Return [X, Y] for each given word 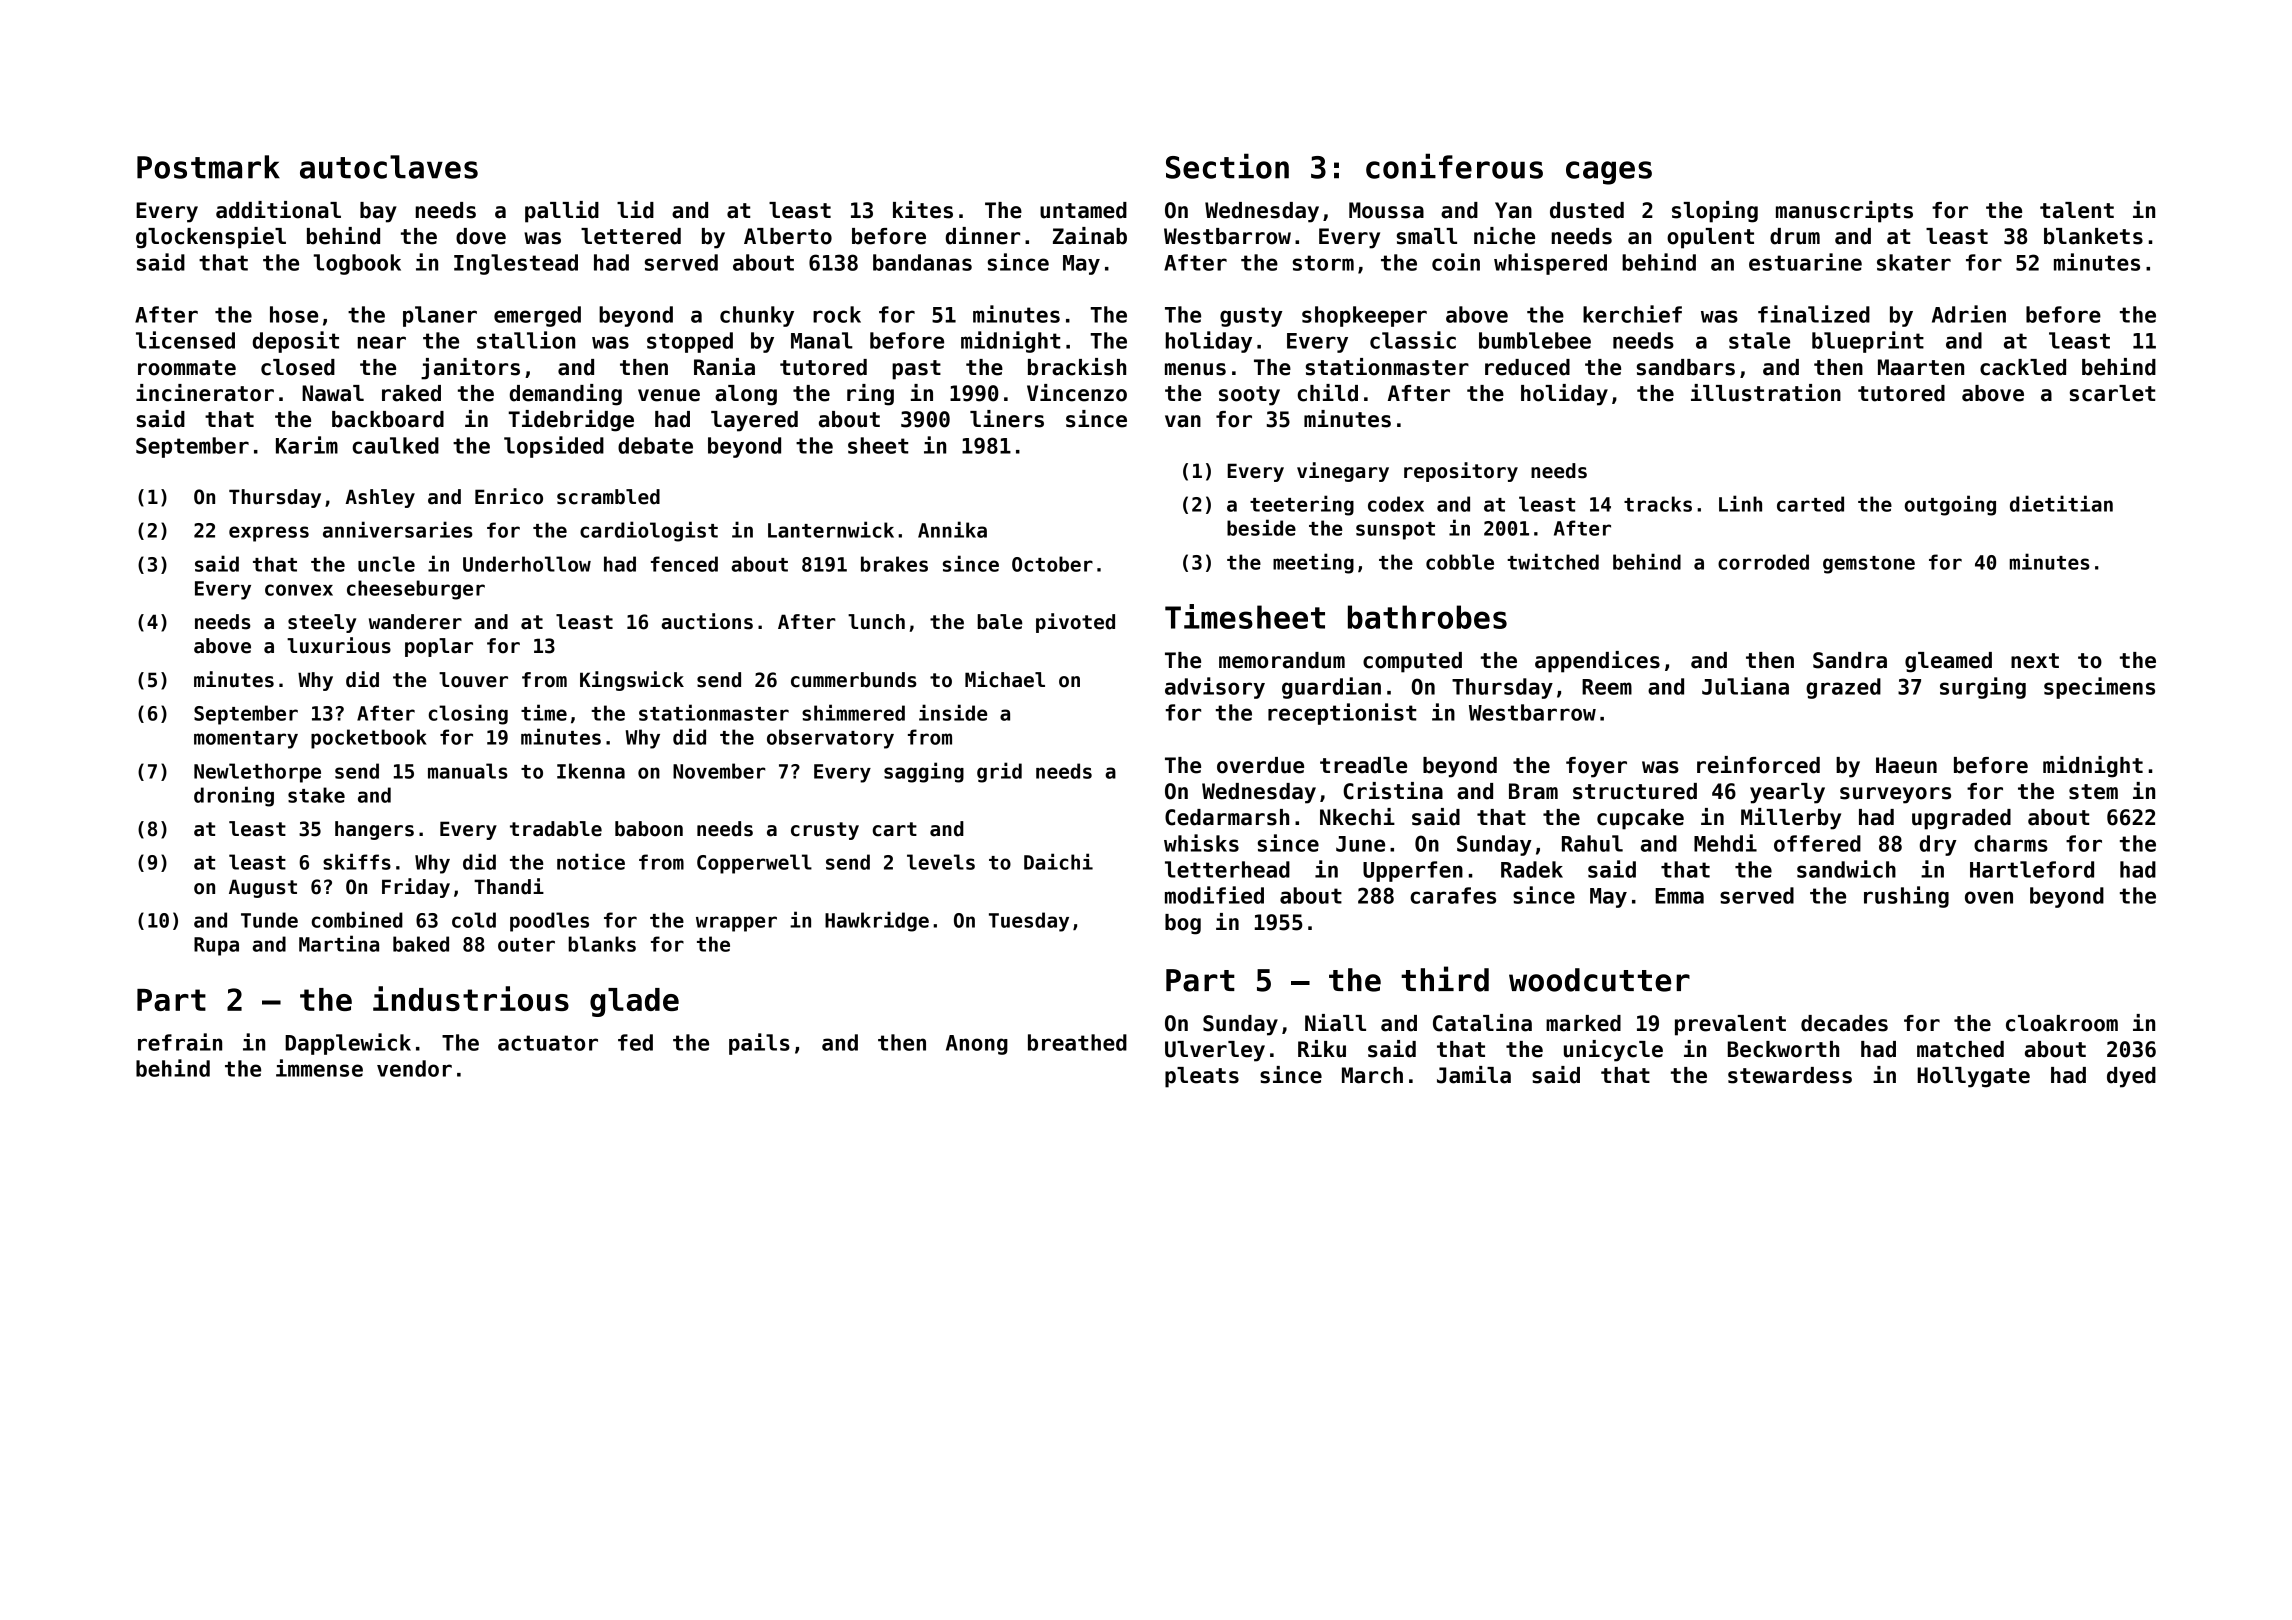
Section [1227, 166]
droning [234, 796]
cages [1609, 173]
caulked [395, 445]
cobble [1460, 562]
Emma [1679, 896]
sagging [924, 772]
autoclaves [389, 167]
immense [319, 1068]
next [2035, 661]
